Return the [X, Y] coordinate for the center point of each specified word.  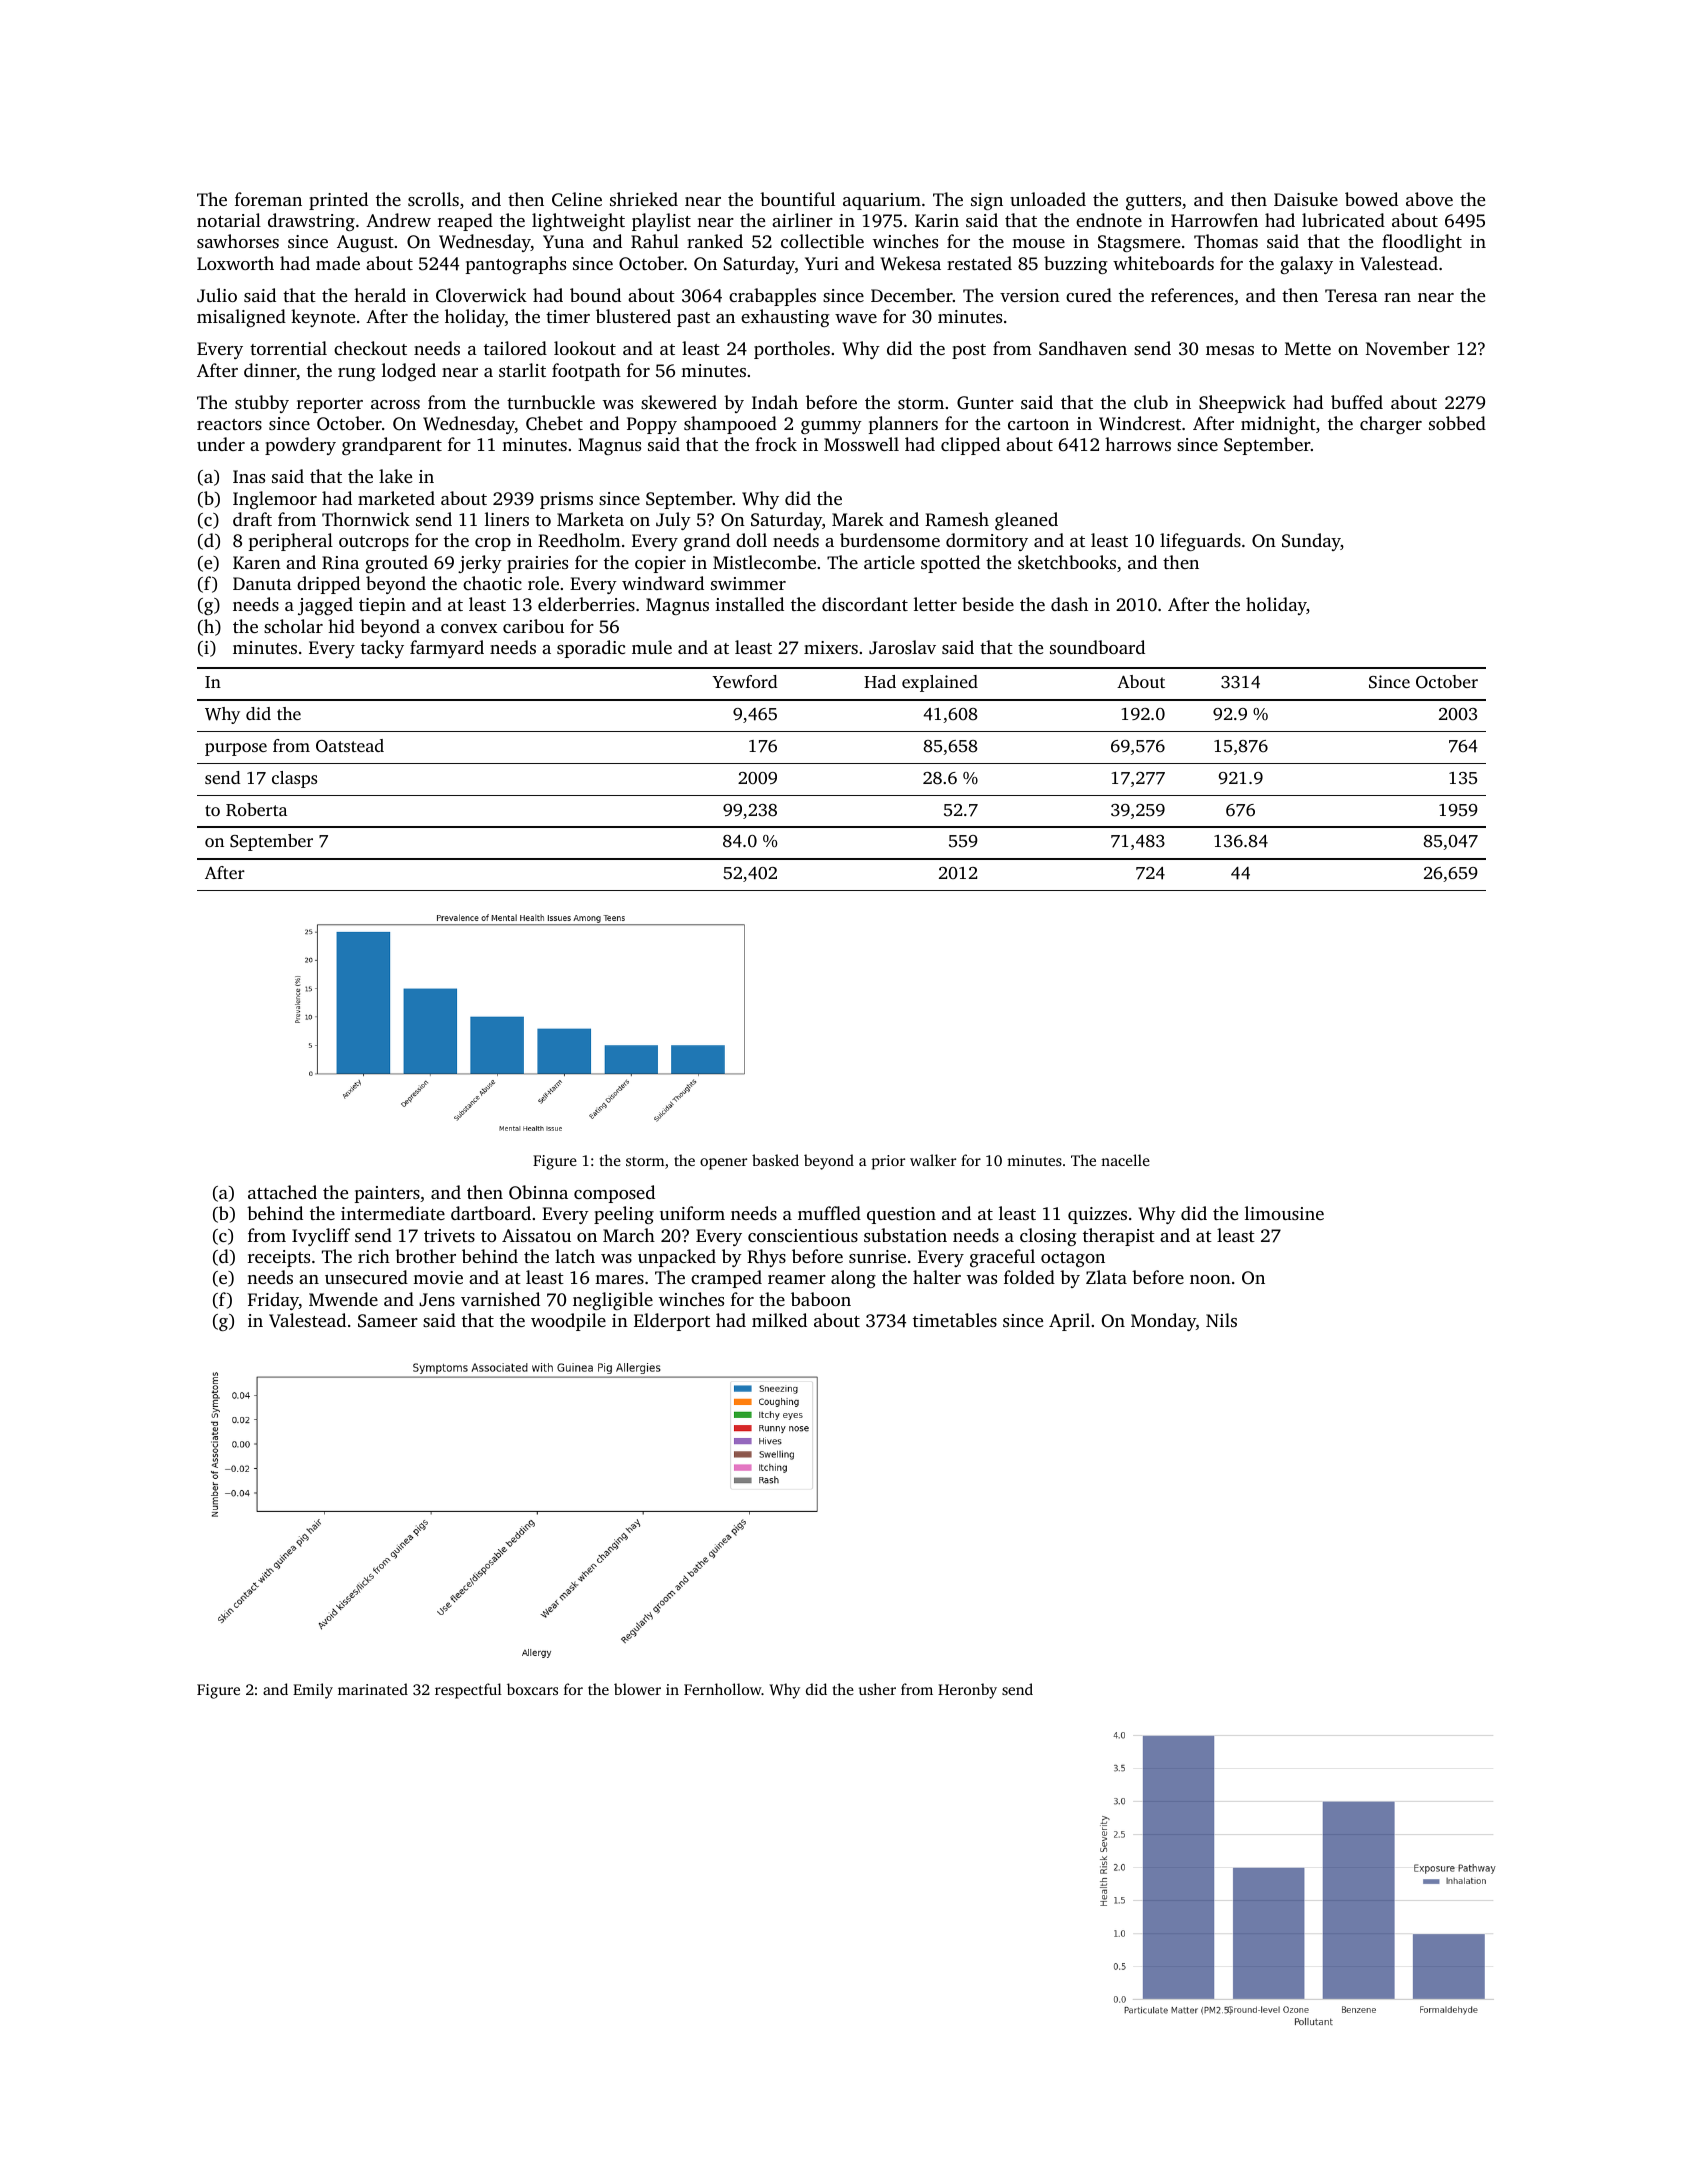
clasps [294, 779]
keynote [323, 318]
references [1192, 295]
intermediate [393, 1213]
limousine [1284, 1213]
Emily [313, 1691]
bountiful [797, 199]
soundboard [1097, 647]
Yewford [744, 681]
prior [888, 1162]
